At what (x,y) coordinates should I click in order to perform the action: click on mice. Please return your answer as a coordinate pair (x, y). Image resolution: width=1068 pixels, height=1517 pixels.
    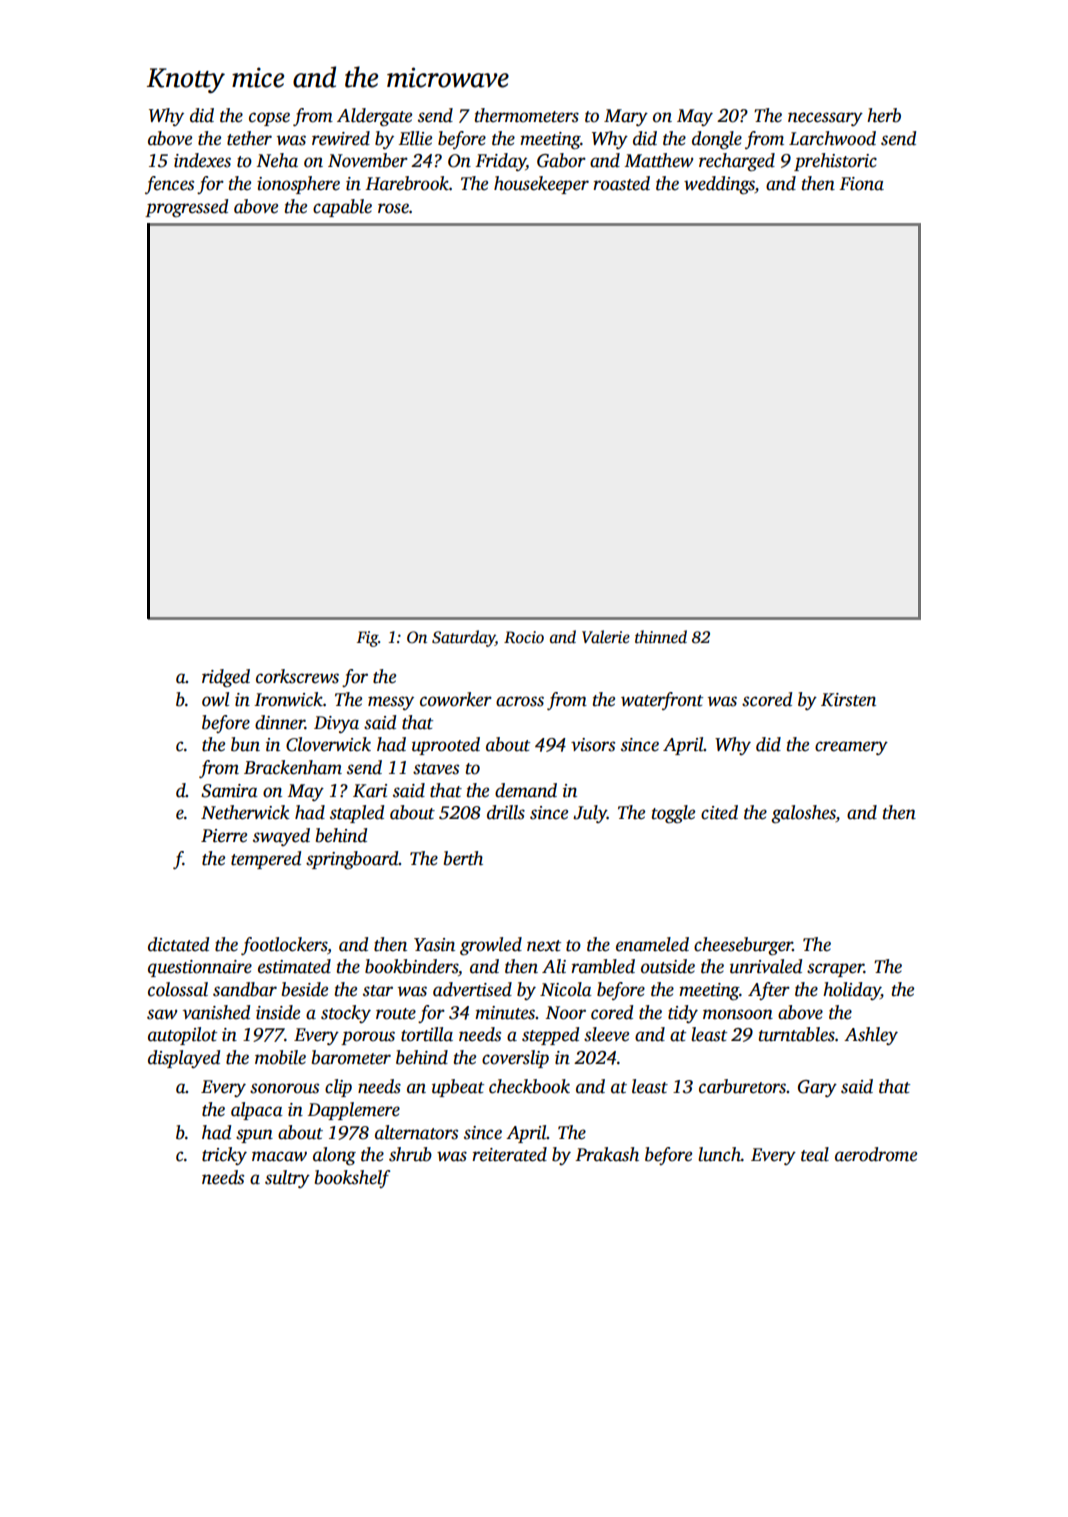
    Looking at the image, I should click on (258, 77).
